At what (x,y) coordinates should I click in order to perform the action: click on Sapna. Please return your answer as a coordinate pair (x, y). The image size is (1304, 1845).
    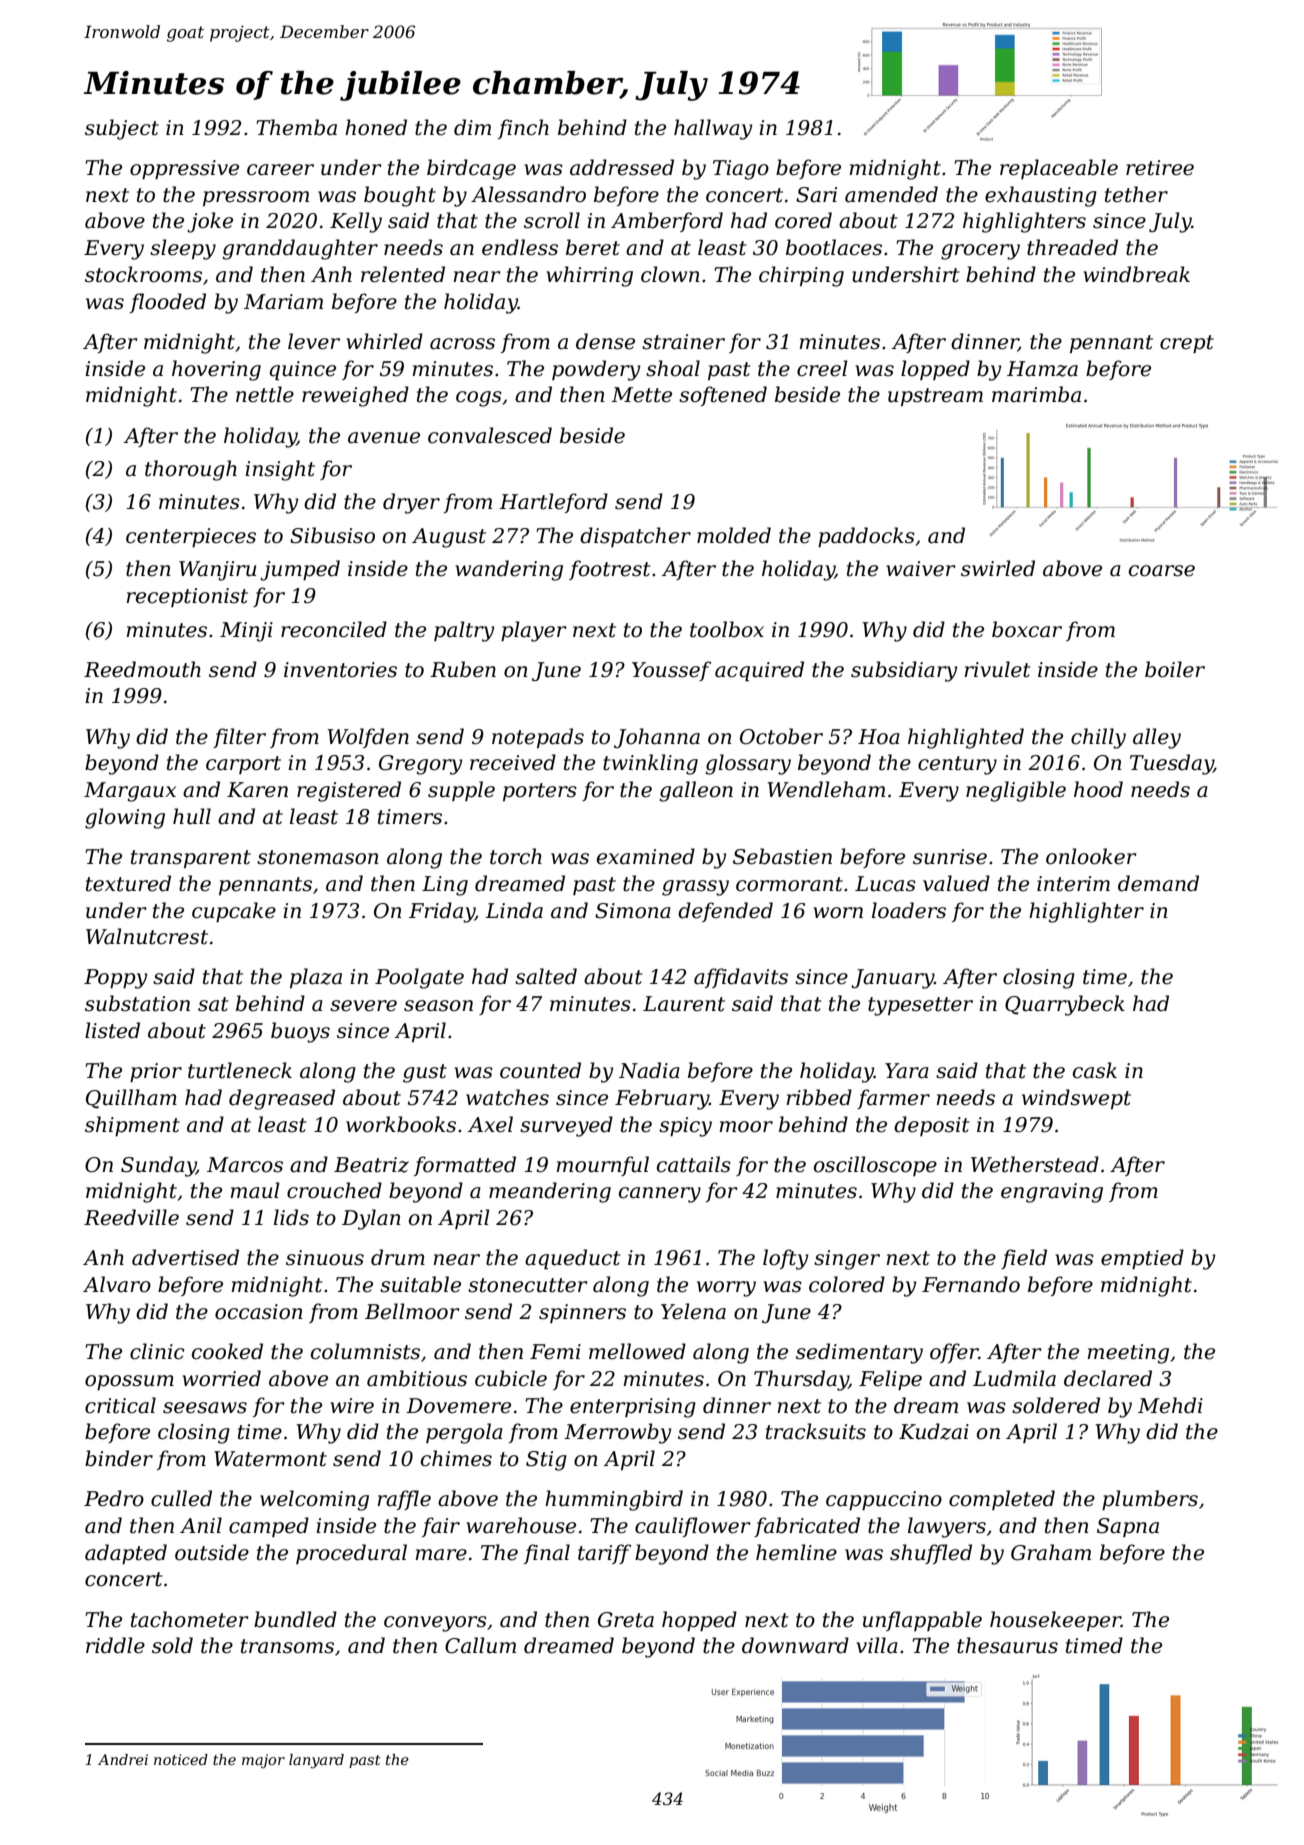
    Looking at the image, I should click on (1128, 1527).
